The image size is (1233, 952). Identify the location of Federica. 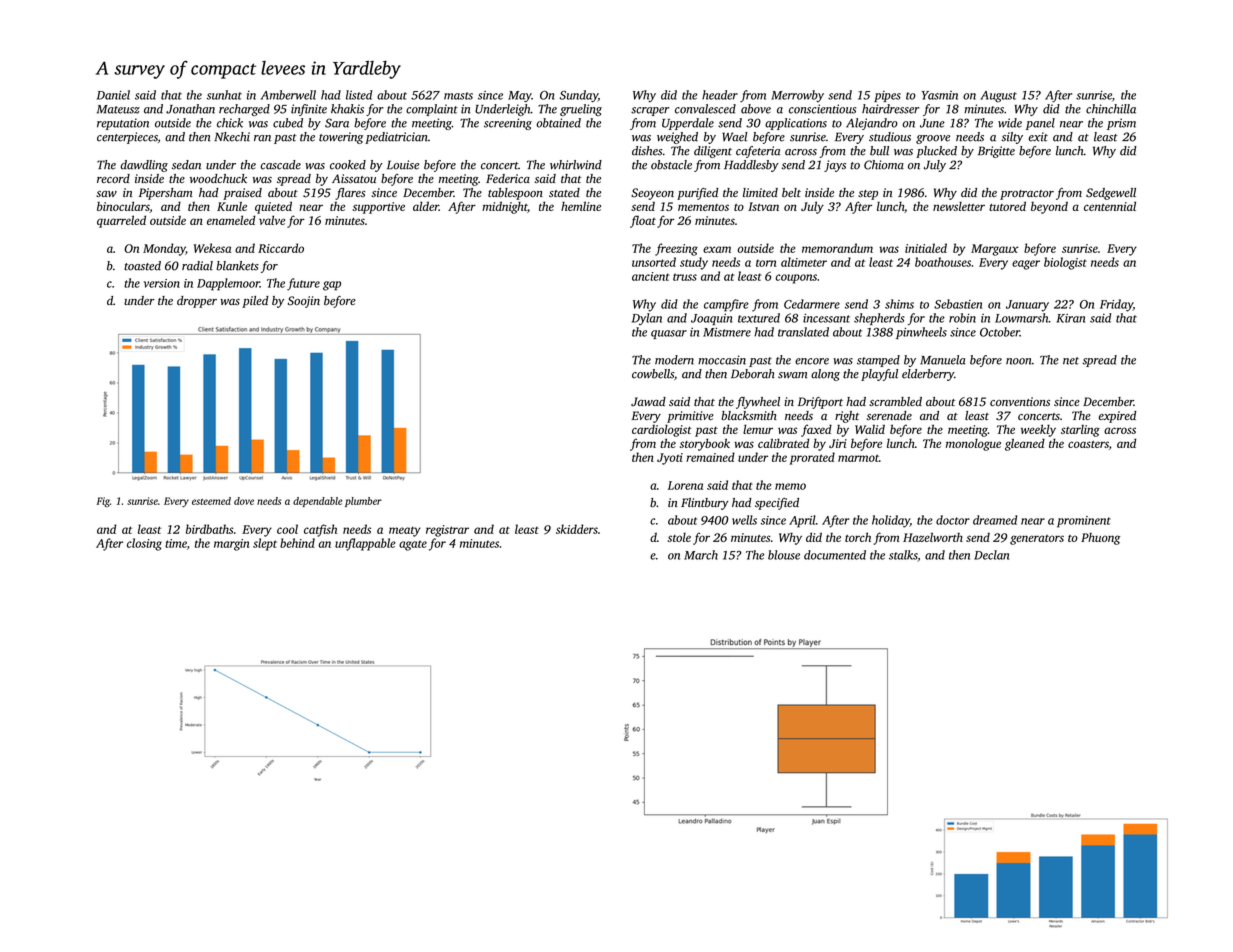
(508, 178).
